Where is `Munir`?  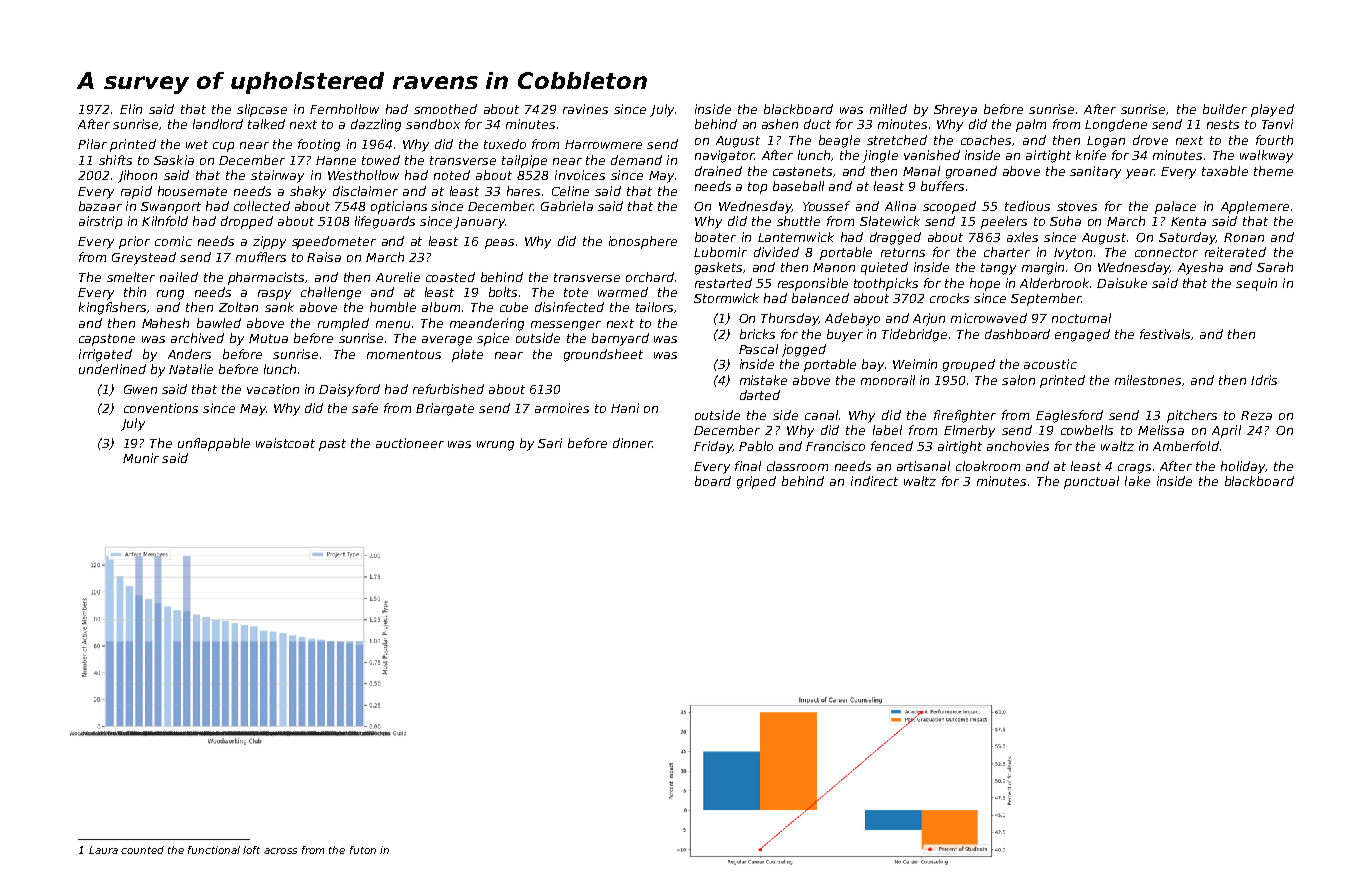 Munir is located at coordinates (141, 458).
